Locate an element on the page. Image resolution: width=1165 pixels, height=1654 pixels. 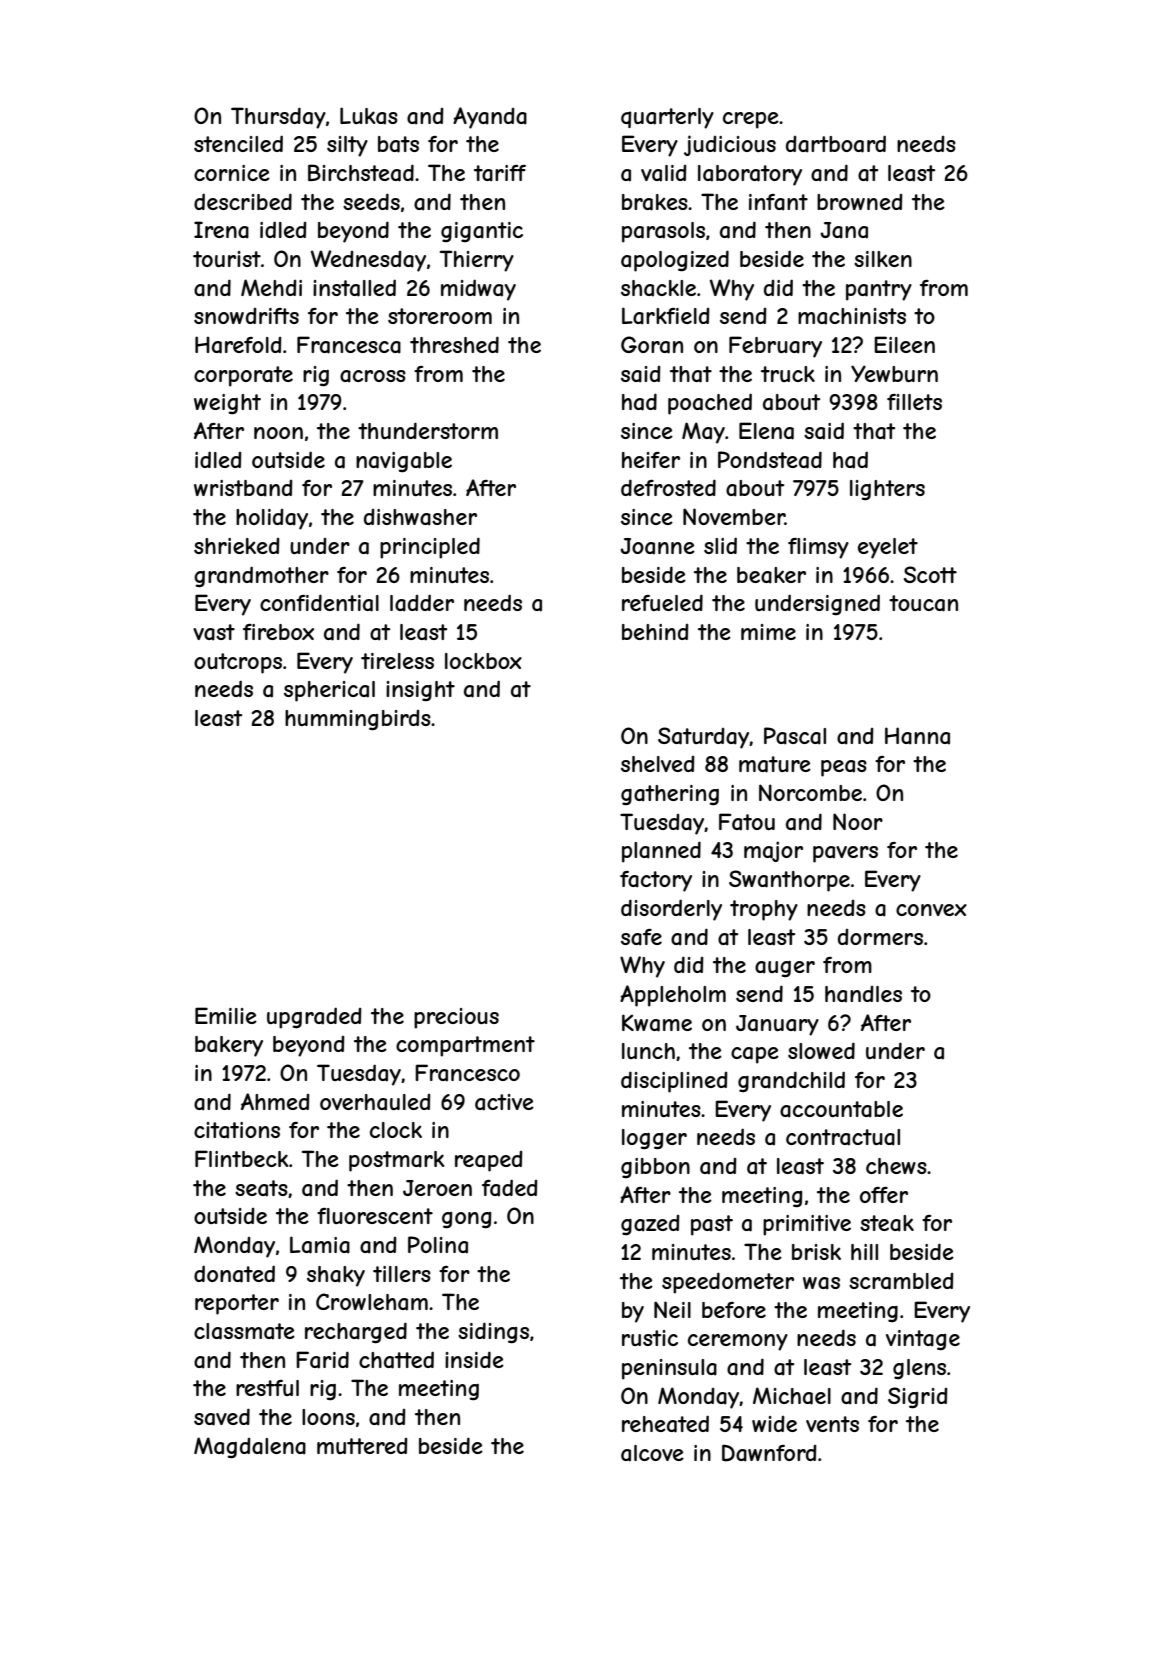
wristband is located at coordinates (243, 488).
